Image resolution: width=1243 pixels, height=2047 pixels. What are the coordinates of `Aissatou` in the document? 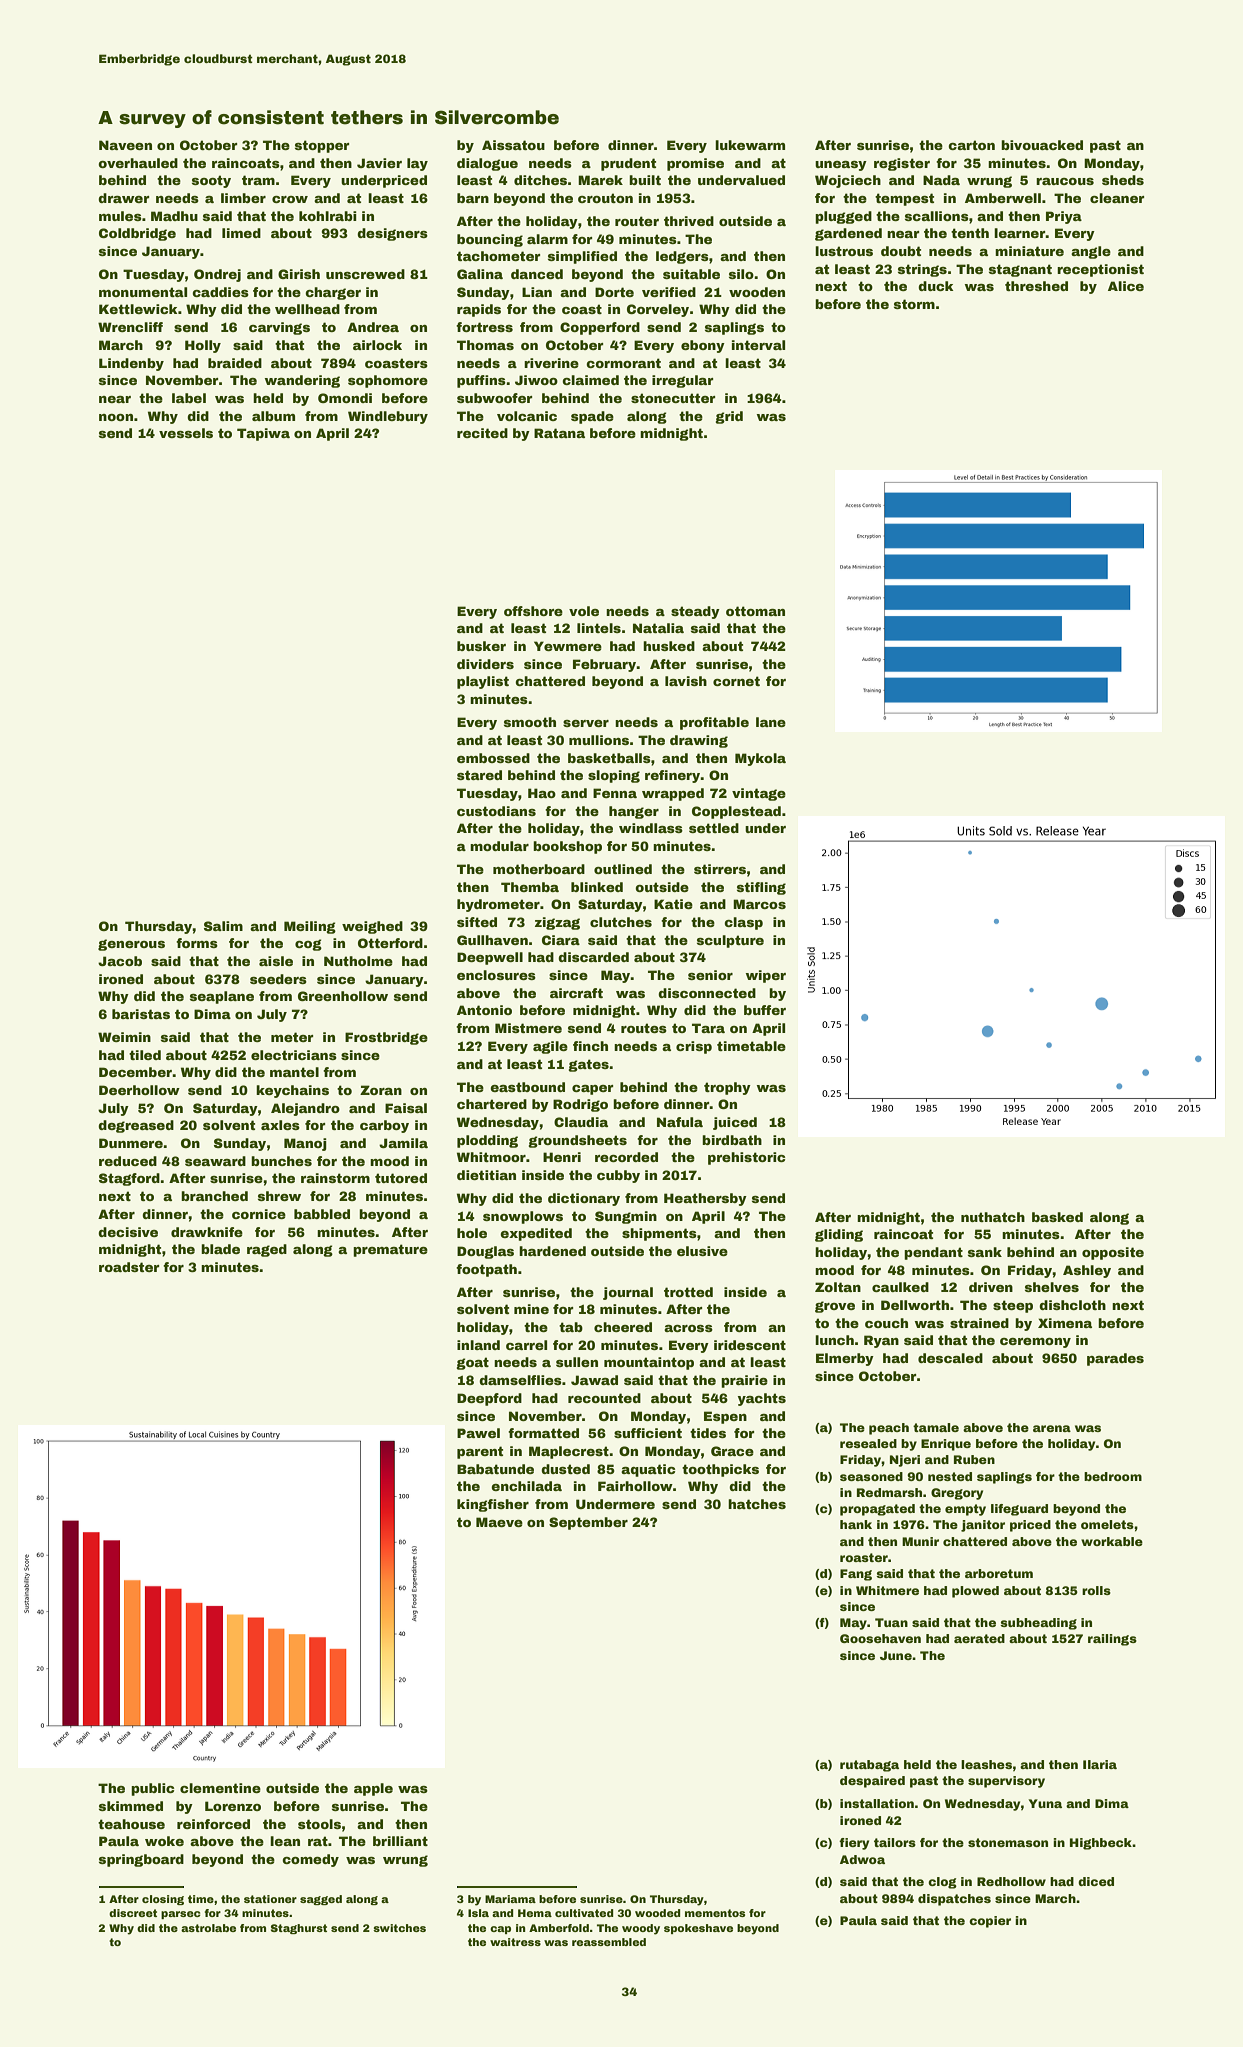 It's located at (513, 145).
